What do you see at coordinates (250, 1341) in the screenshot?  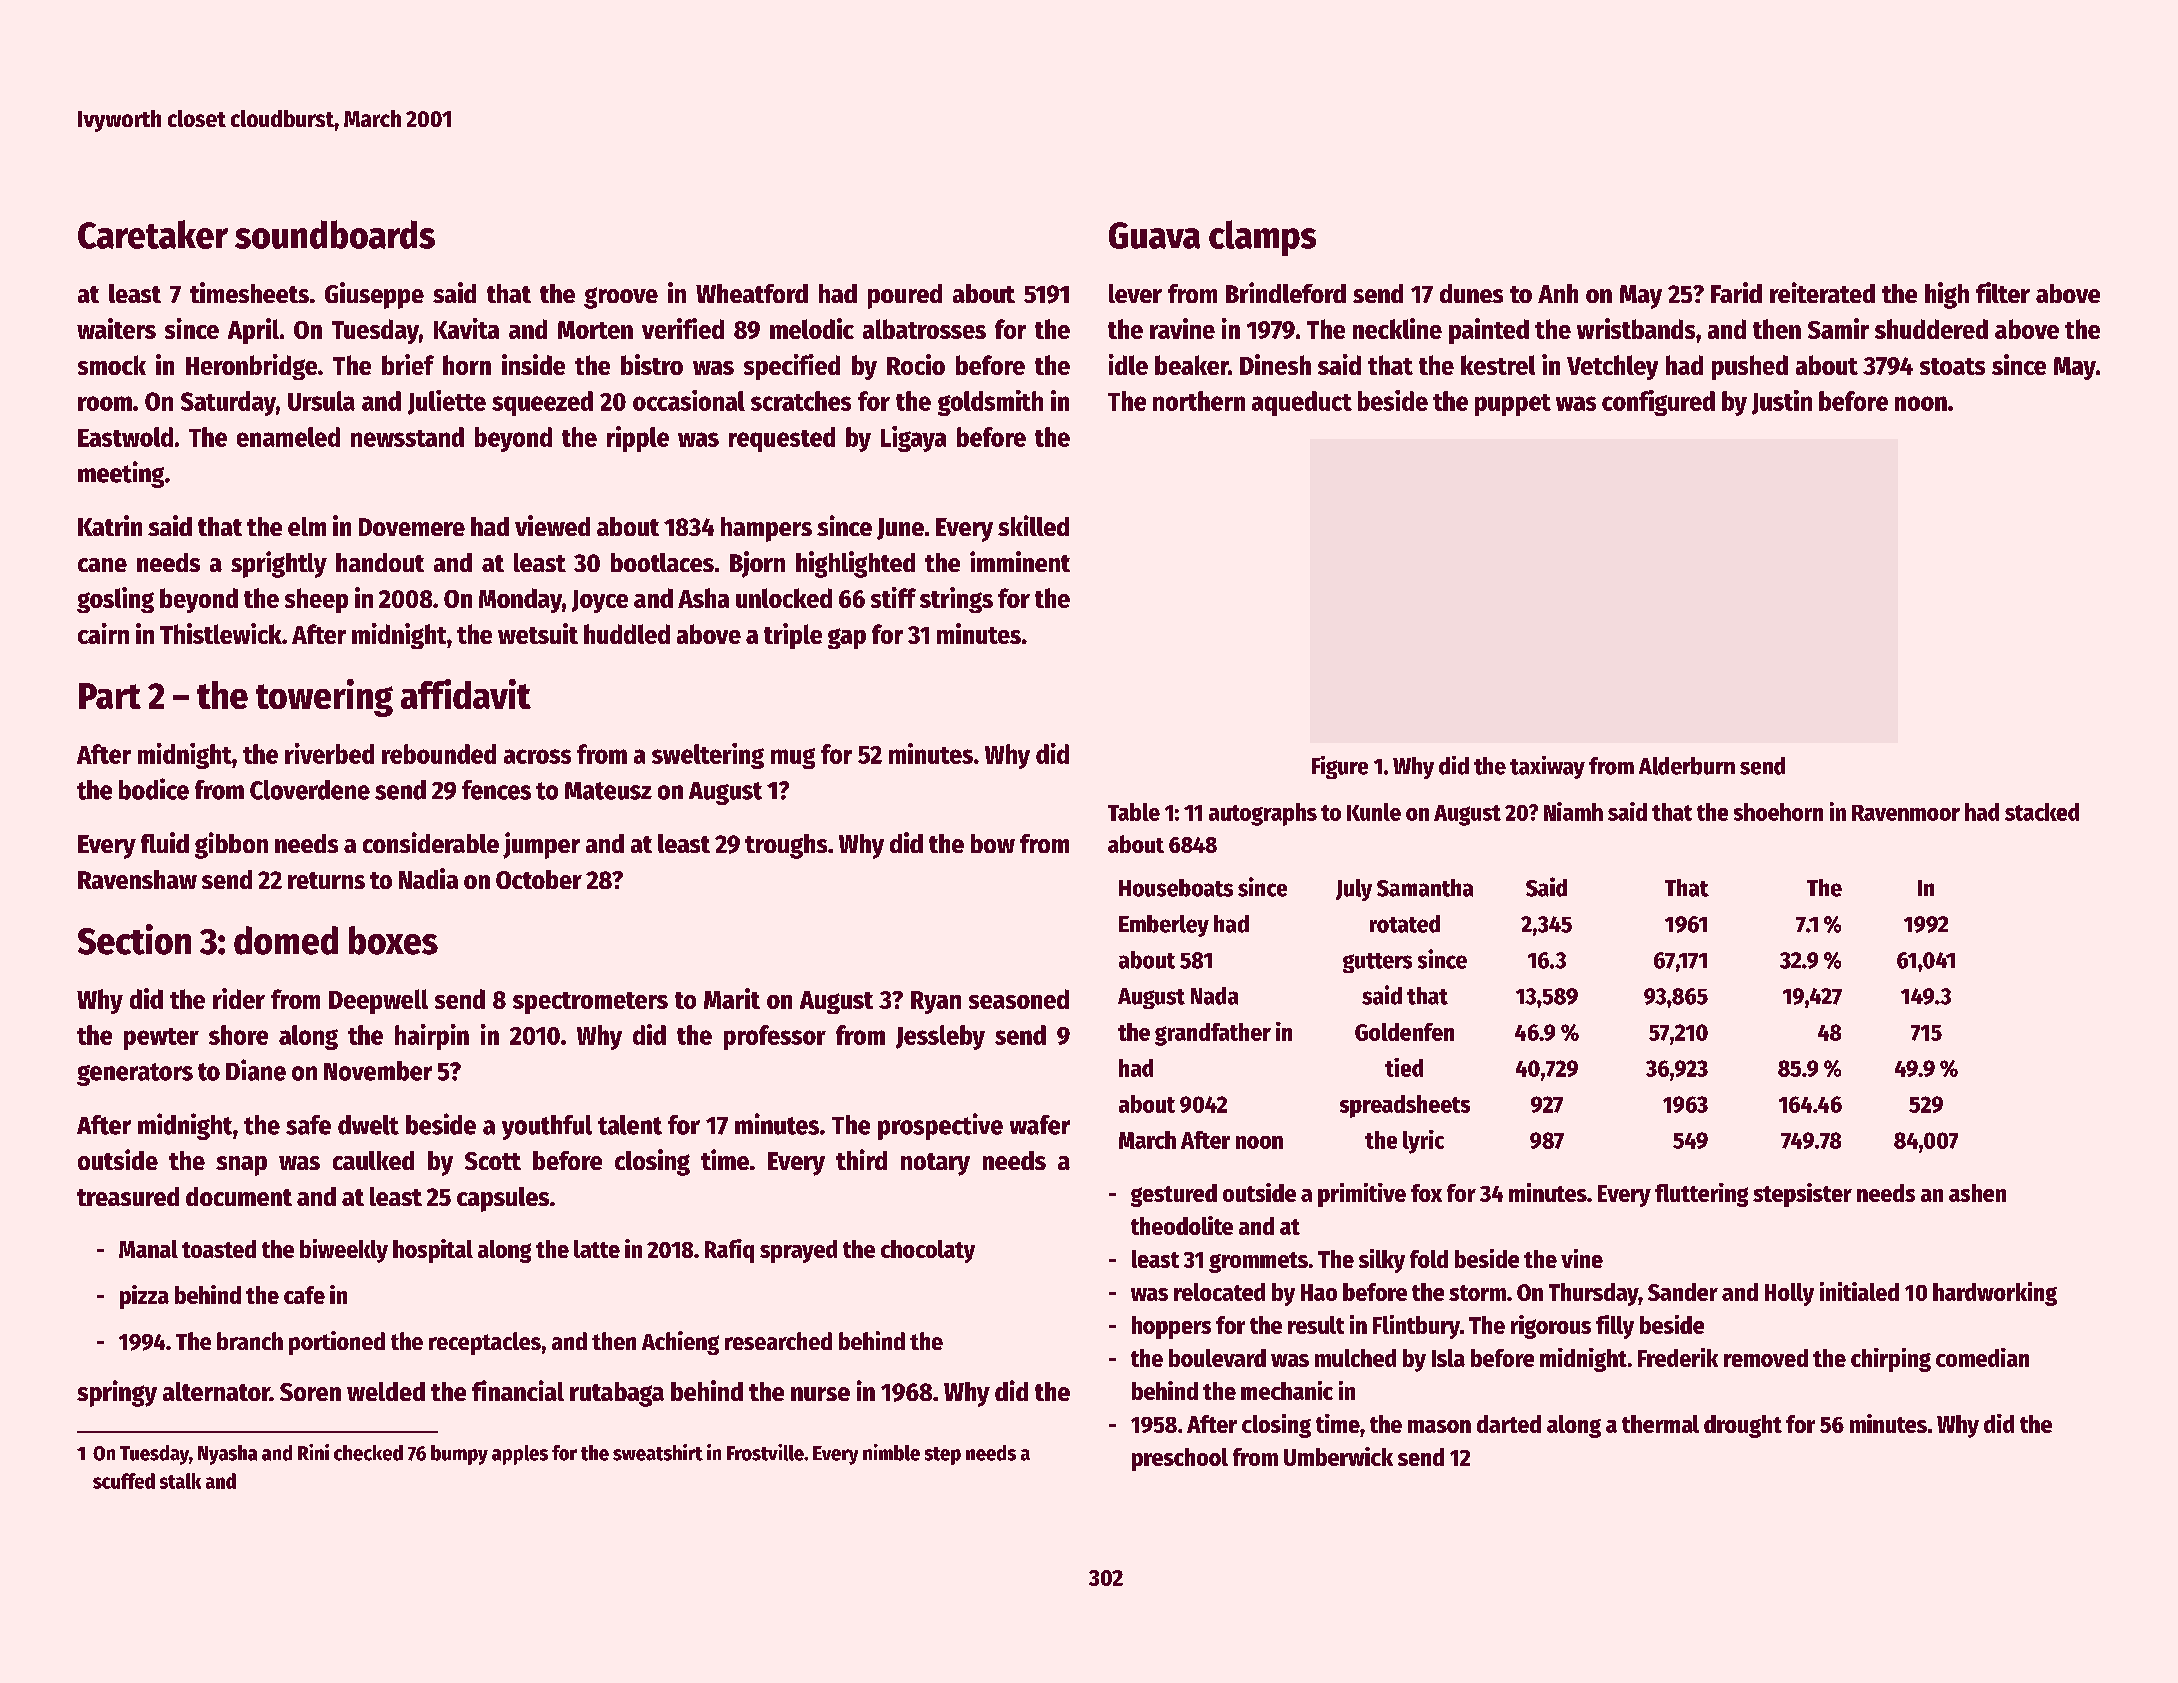 I see `branch` at bounding box center [250, 1341].
